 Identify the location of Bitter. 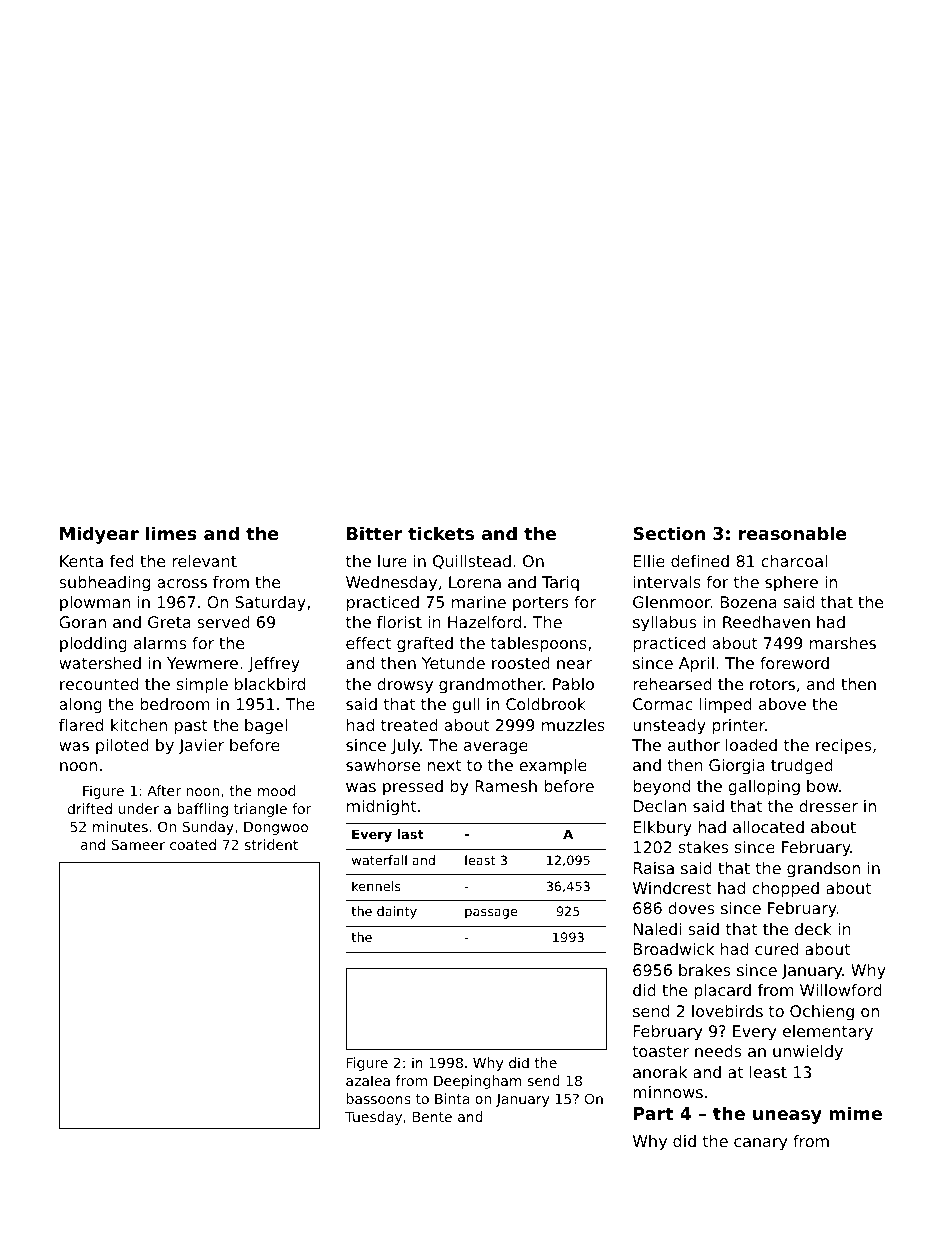
(374, 533).
